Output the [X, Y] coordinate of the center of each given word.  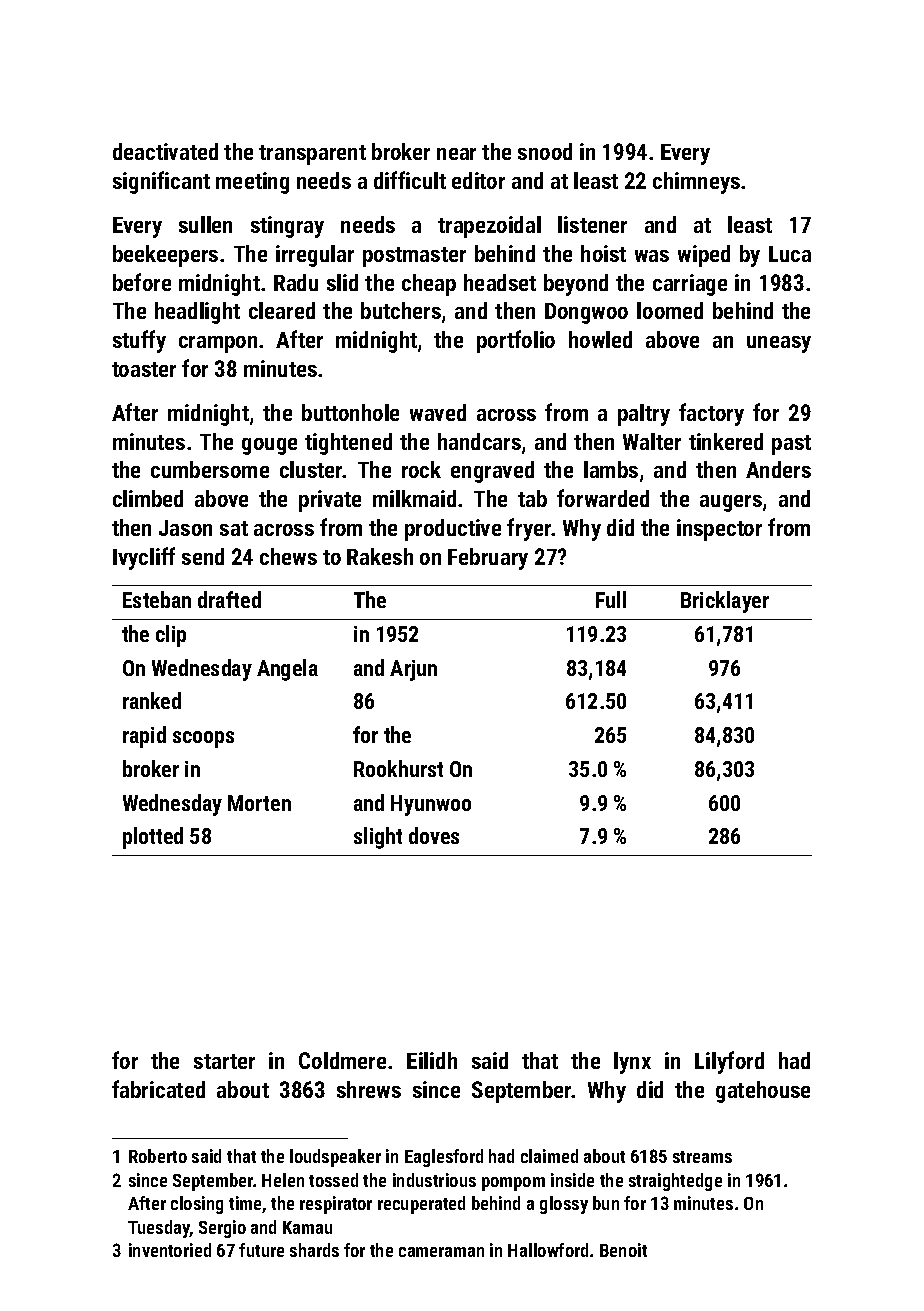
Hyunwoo [431, 805]
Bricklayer [725, 602]
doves [434, 835]
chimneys [696, 183]
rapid [144, 737]
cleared [282, 310]
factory [711, 414]
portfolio [516, 341]
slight [378, 838]
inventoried [170, 1250]
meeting [252, 183]
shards [314, 1250]
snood [545, 151]
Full [611, 599]
